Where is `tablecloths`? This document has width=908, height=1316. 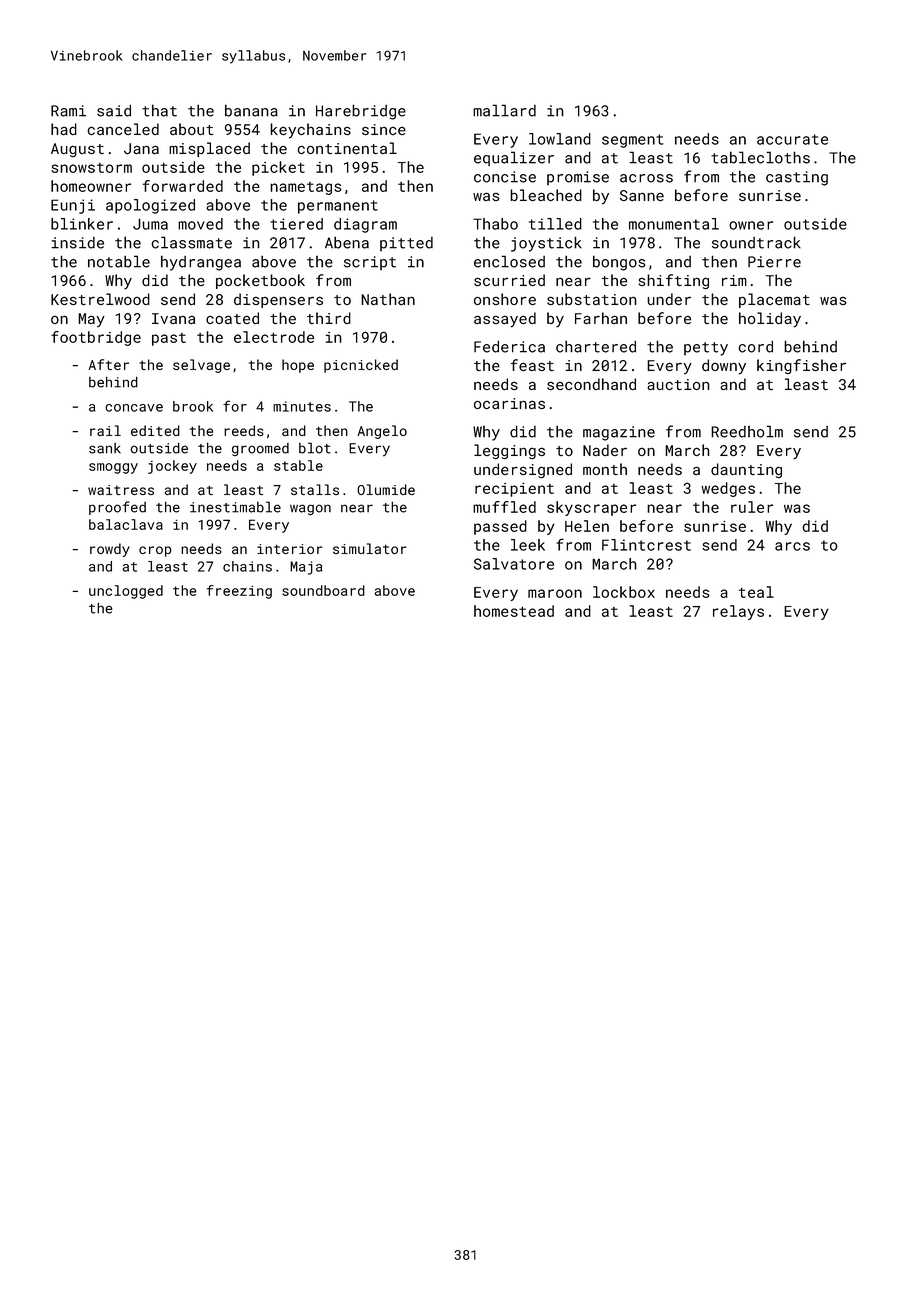 tablecloths is located at coordinates (760, 157).
